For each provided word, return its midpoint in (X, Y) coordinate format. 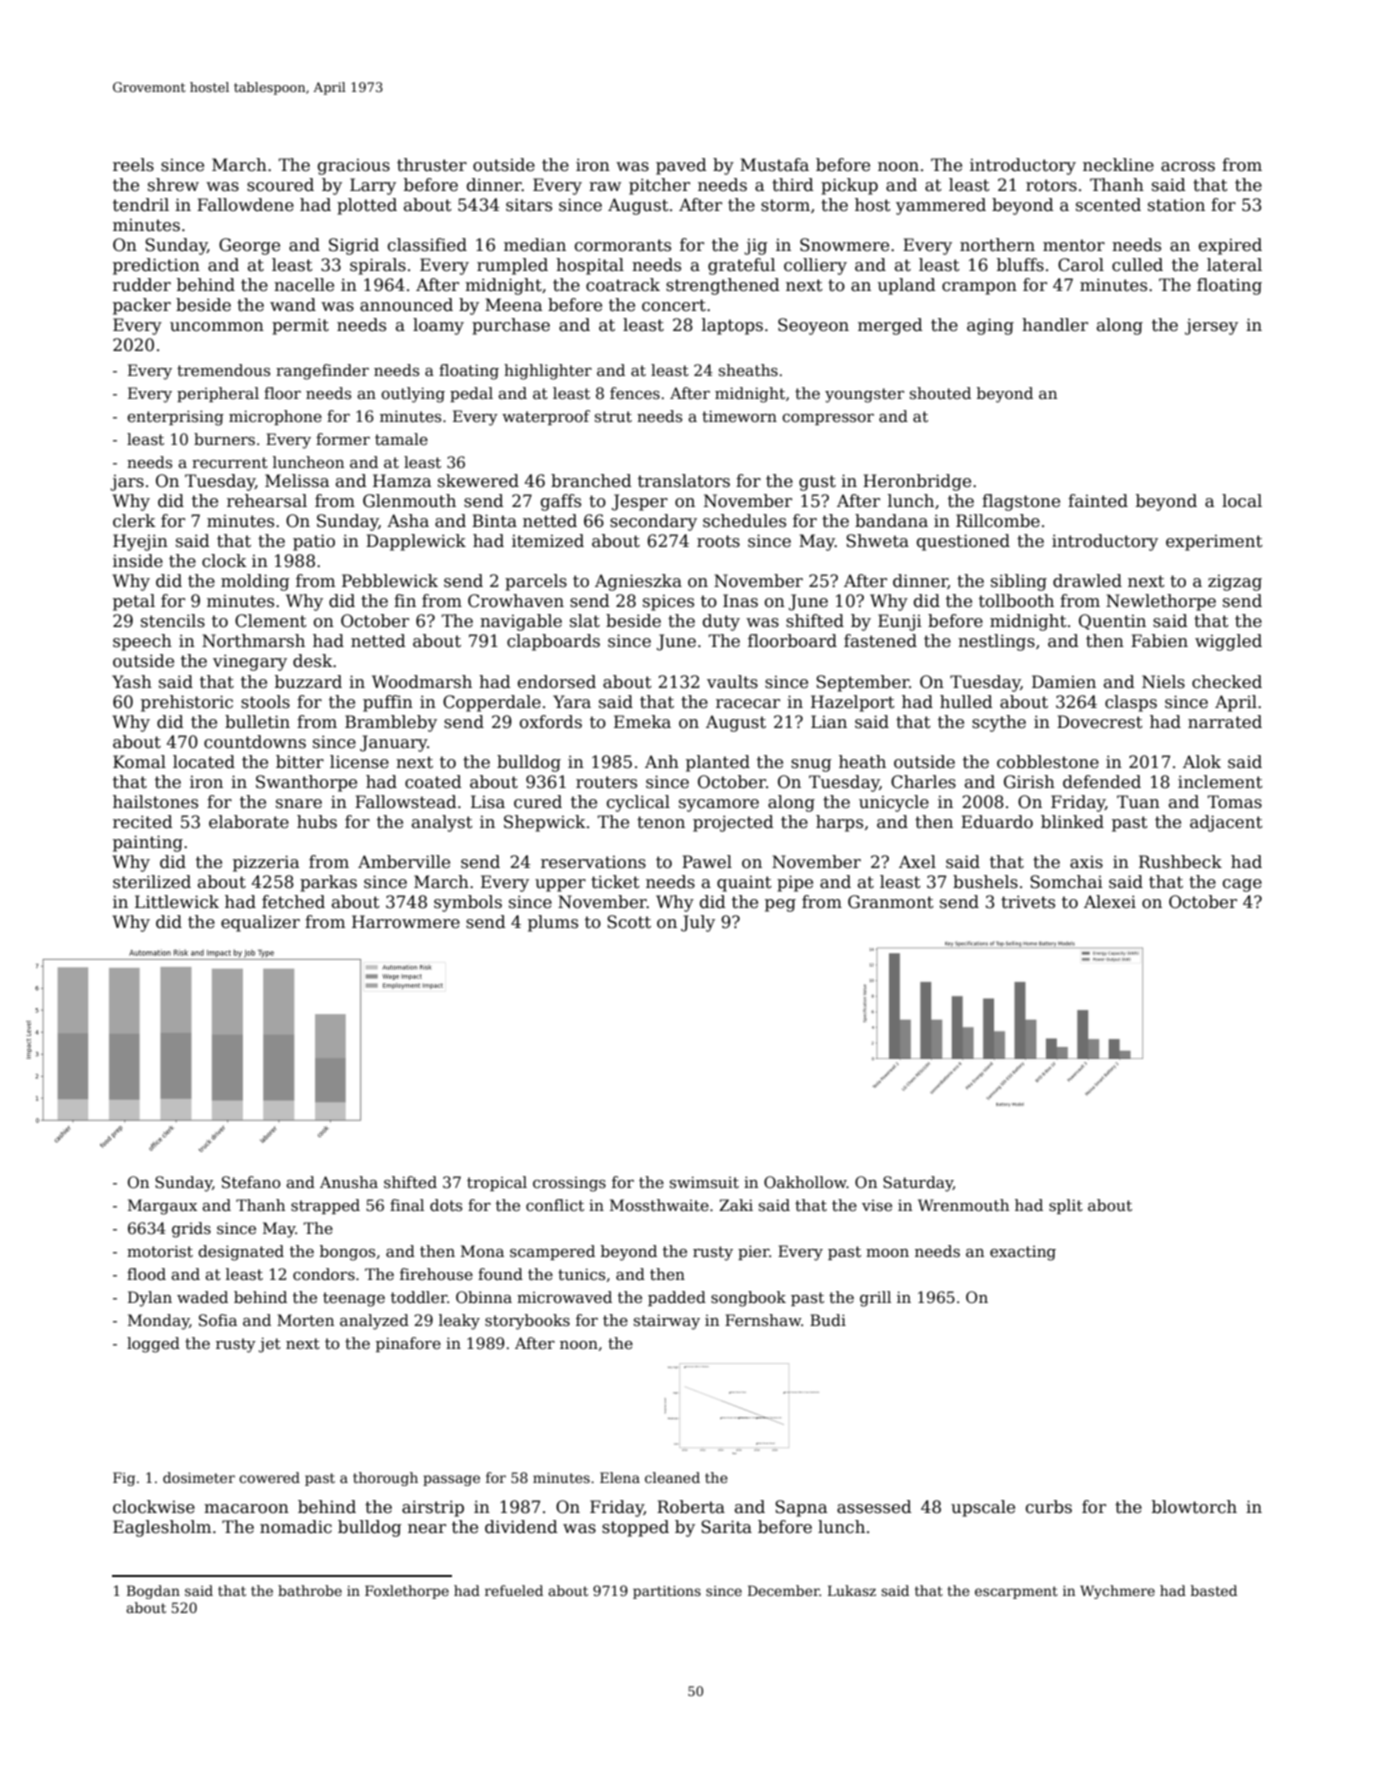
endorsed (557, 682)
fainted (1098, 501)
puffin (388, 703)
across (1188, 167)
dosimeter (199, 1477)
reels (133, 165)
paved (681, 166)
